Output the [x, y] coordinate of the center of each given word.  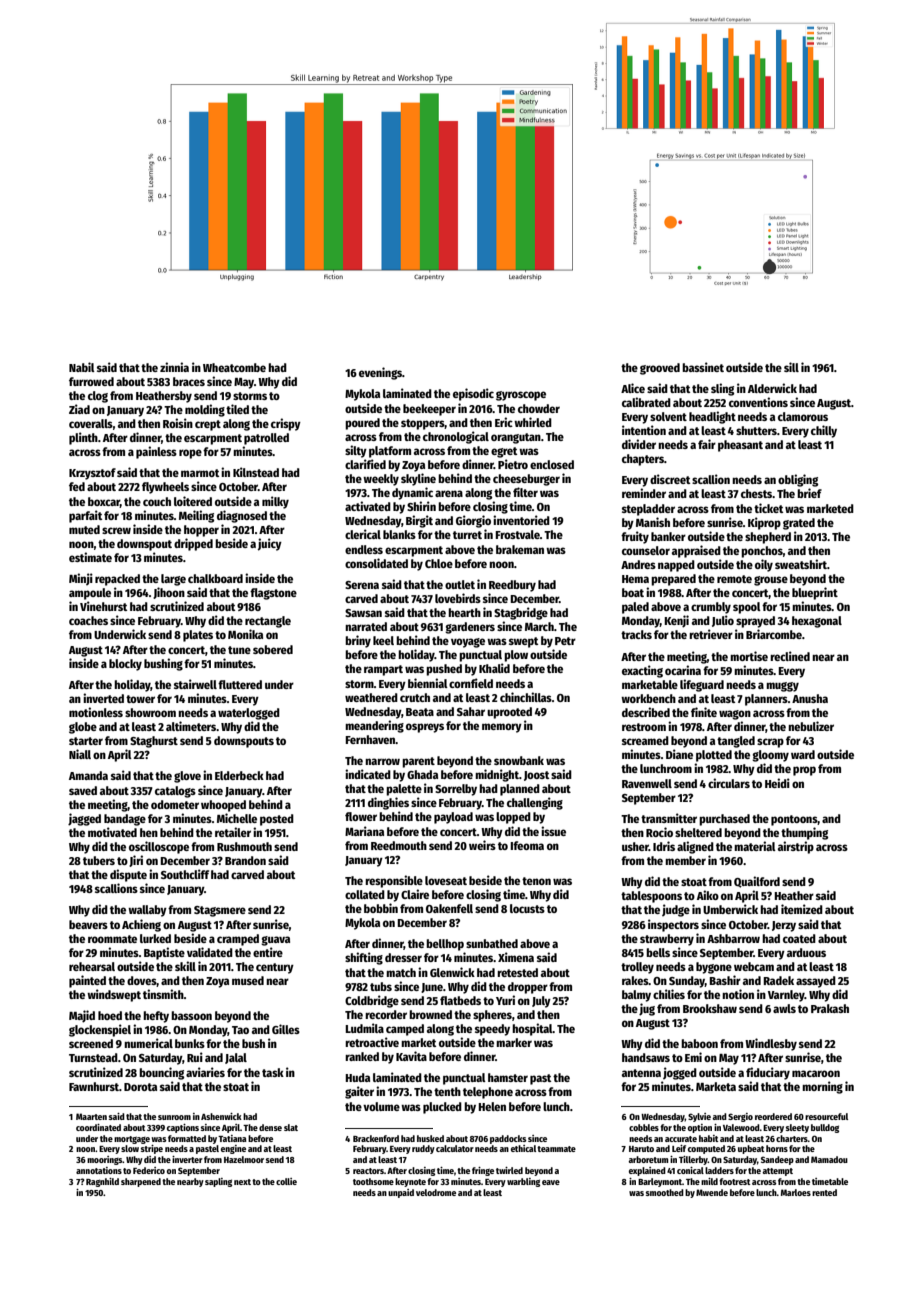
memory [502, 728]
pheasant [740, 446]
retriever [711, 634]
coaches [88, 620]
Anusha [810, 698]
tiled [237, 409]
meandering [374, 726]
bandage [125, 820]
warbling [523, 1182]
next [242, 1182]
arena [449, 493]
